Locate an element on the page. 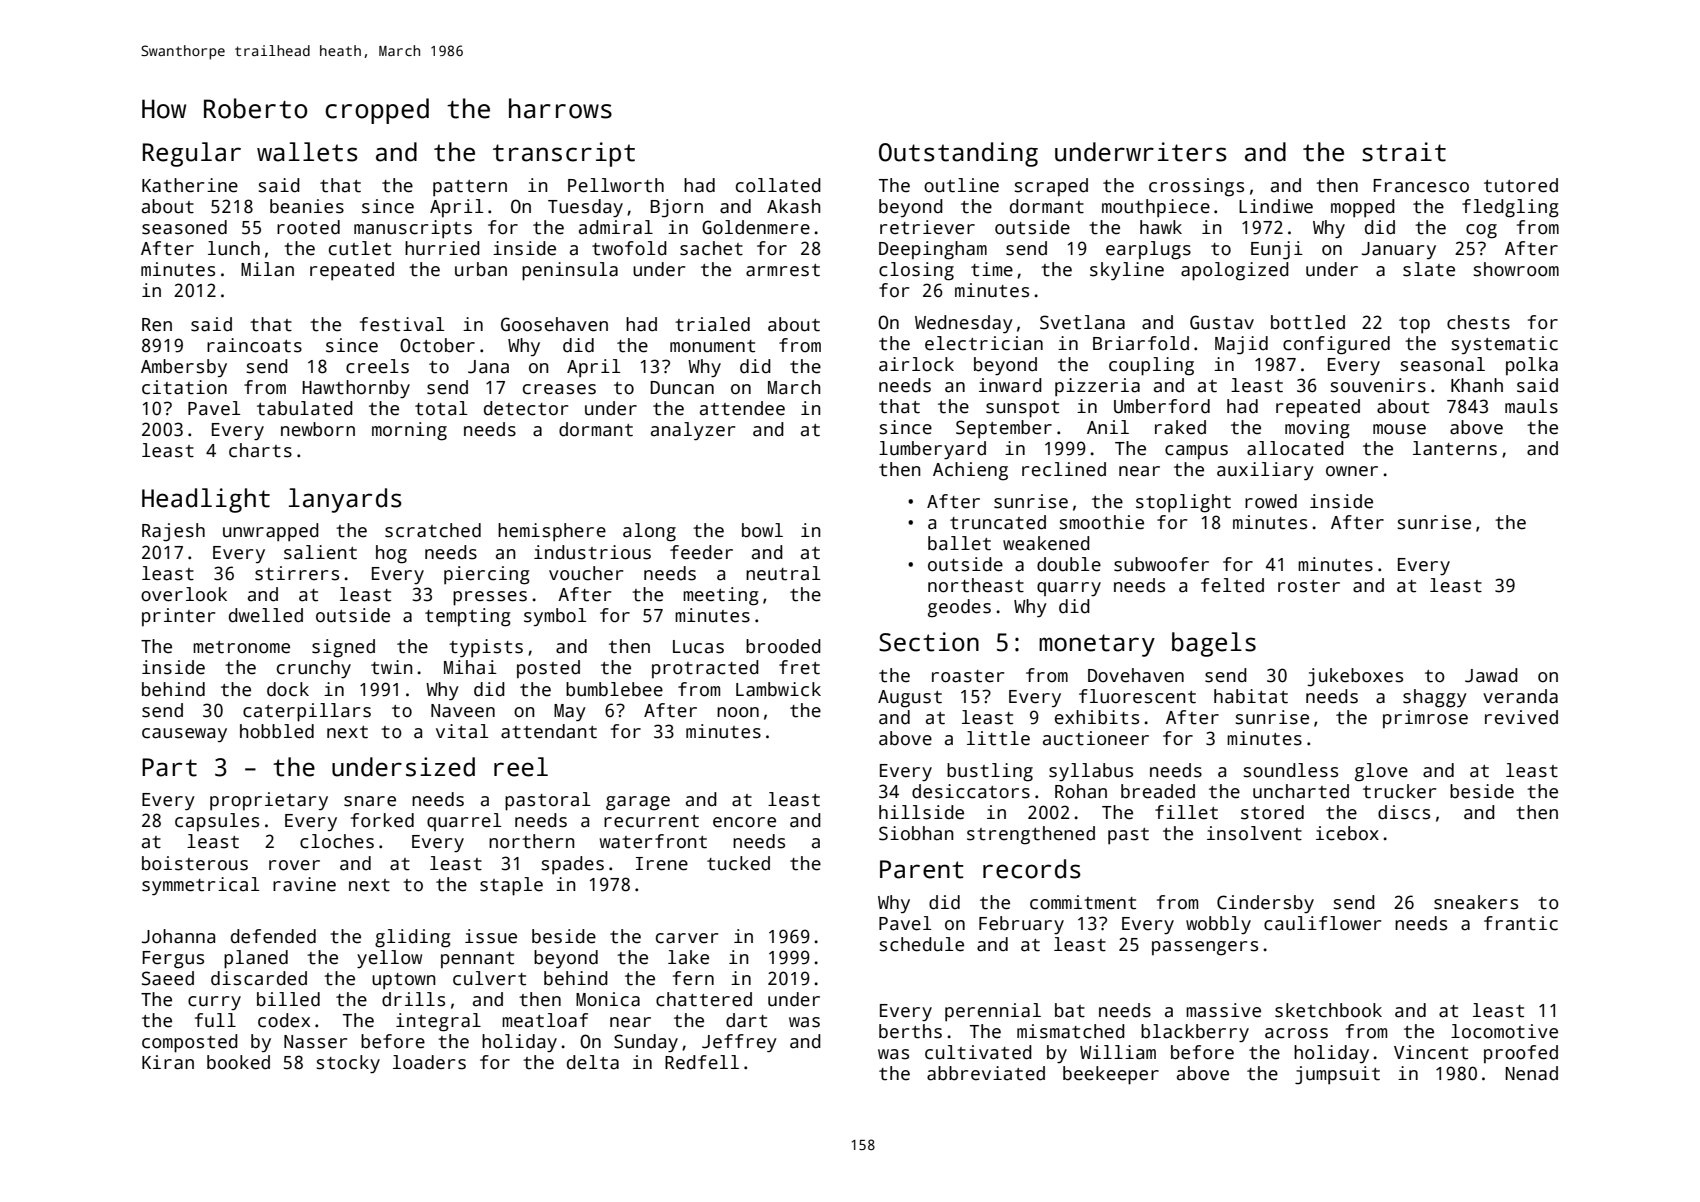  transcript is located at coordinates (564, 154).
